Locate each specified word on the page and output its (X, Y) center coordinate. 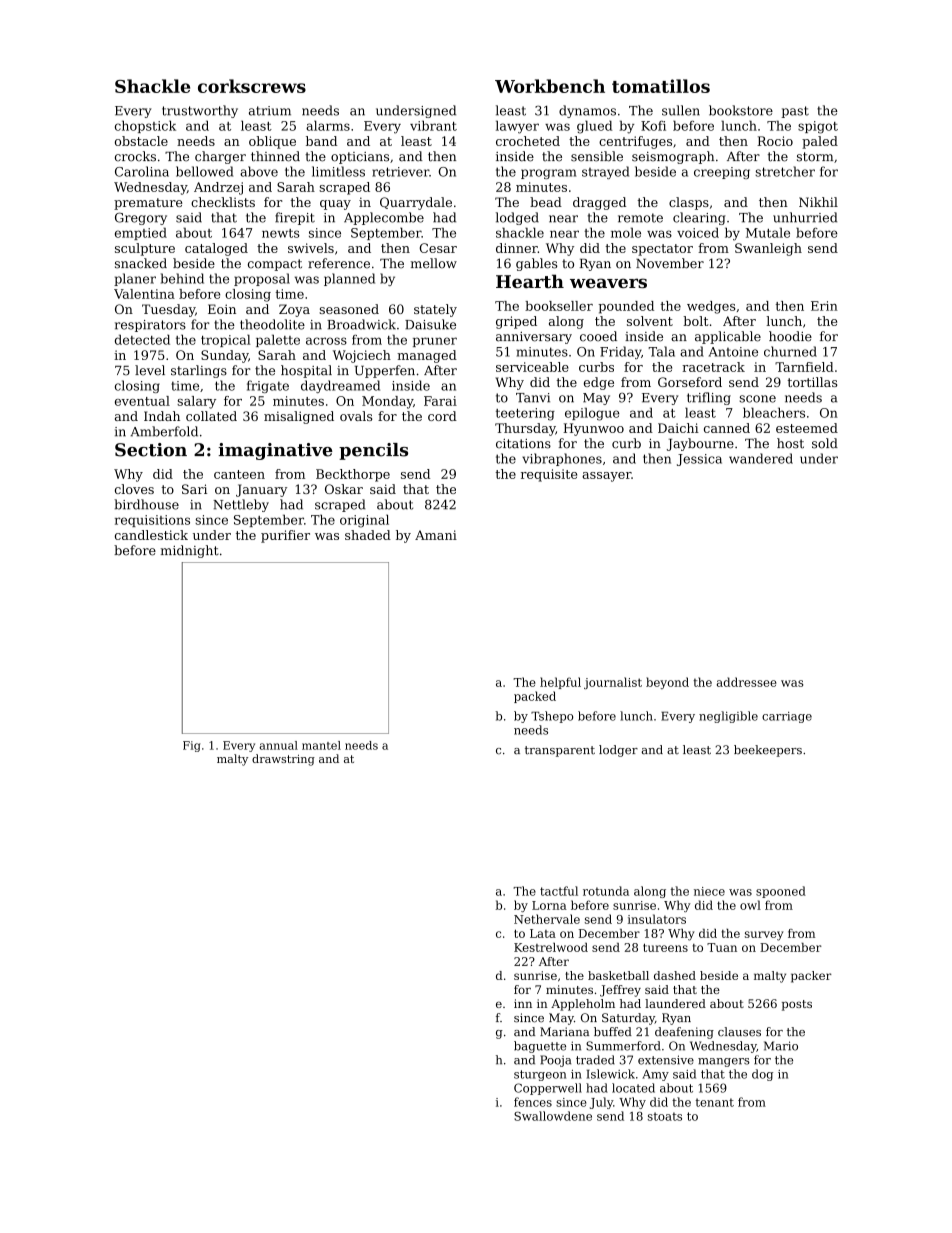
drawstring (283, 760)
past (795, 112)
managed (427, 356)
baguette (540, 1047)
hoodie (790, 336)
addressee (746, 682)
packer (811, 977)
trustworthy (200, 111)
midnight (190, 551)
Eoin (222, 309)
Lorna (549, 905)
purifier (285, 536)
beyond (667, 683)
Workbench (550, 86)
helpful (560, 683)
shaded (368, 535)
